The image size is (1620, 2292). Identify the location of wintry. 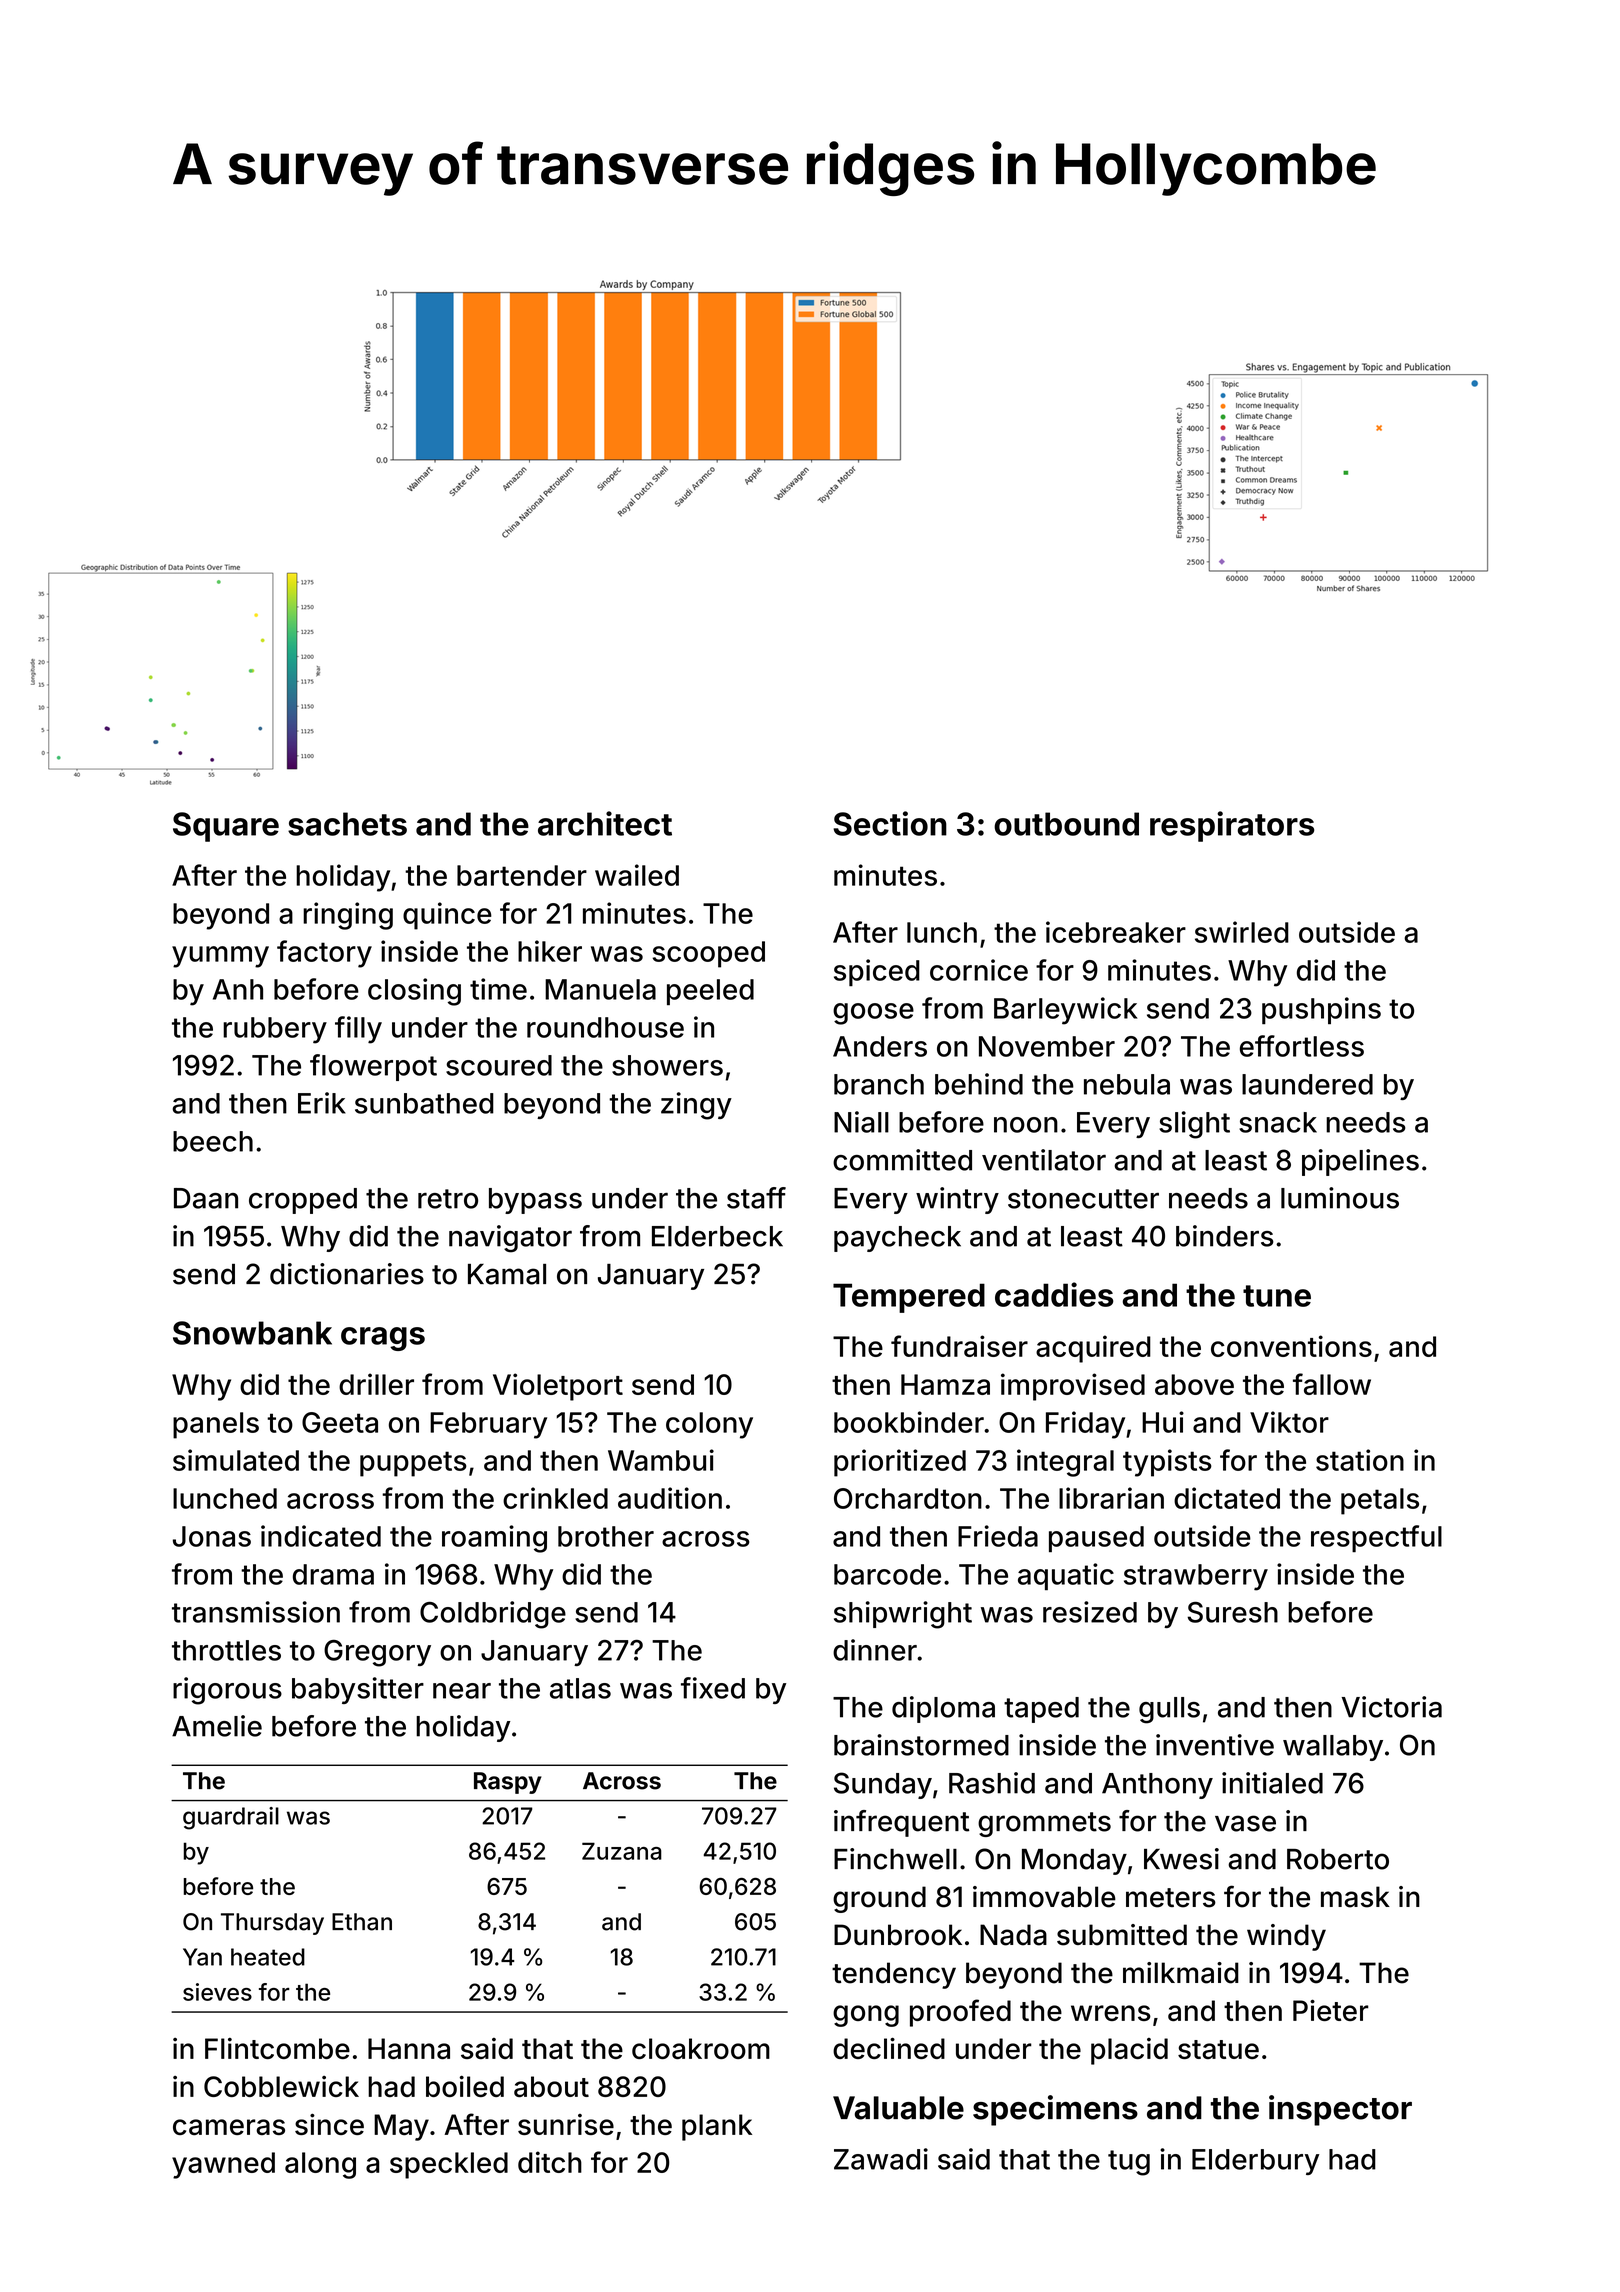
(957, 1200).
